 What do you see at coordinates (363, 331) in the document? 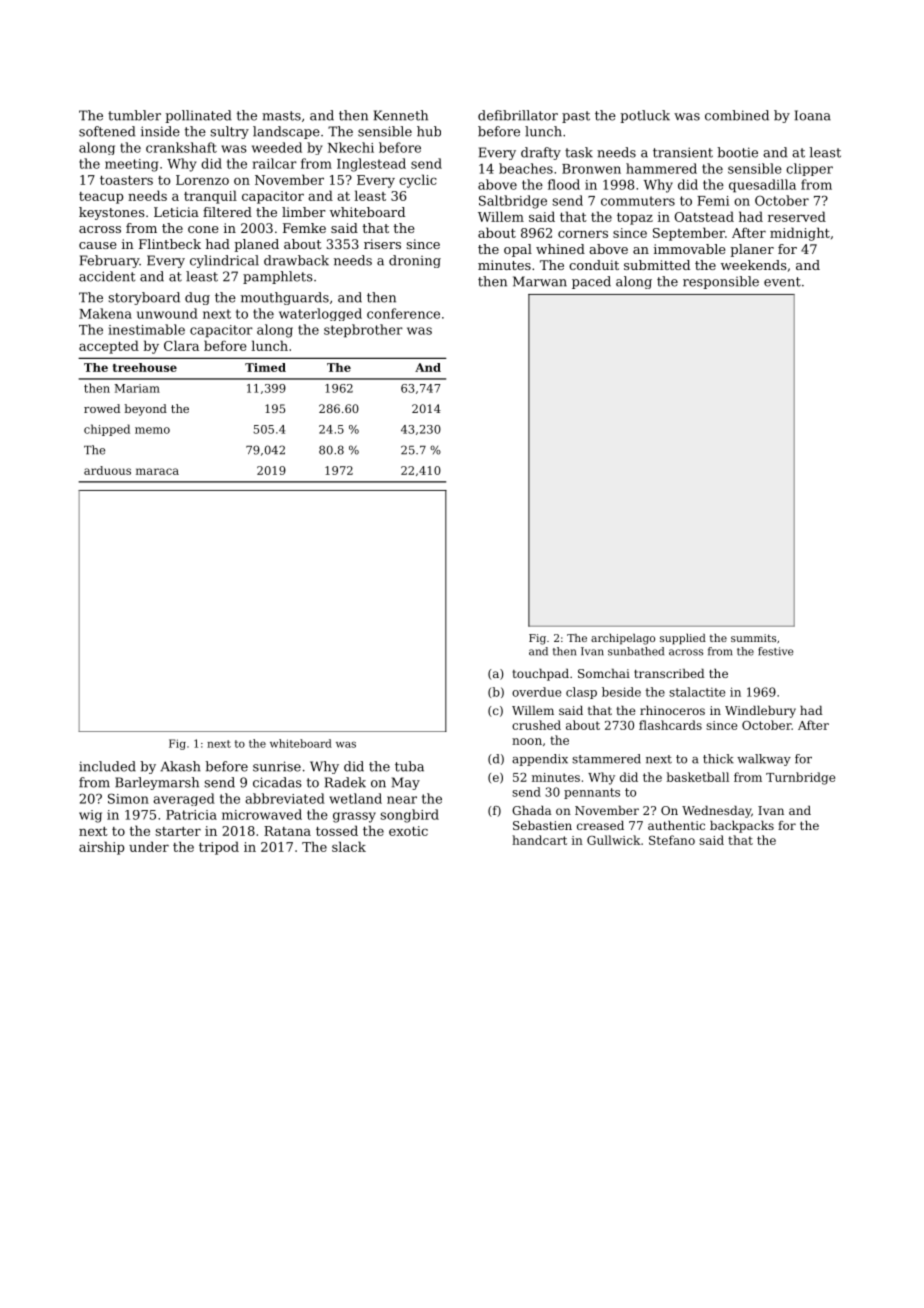
I see `stepbrother` at bounding box center [363, 331].
